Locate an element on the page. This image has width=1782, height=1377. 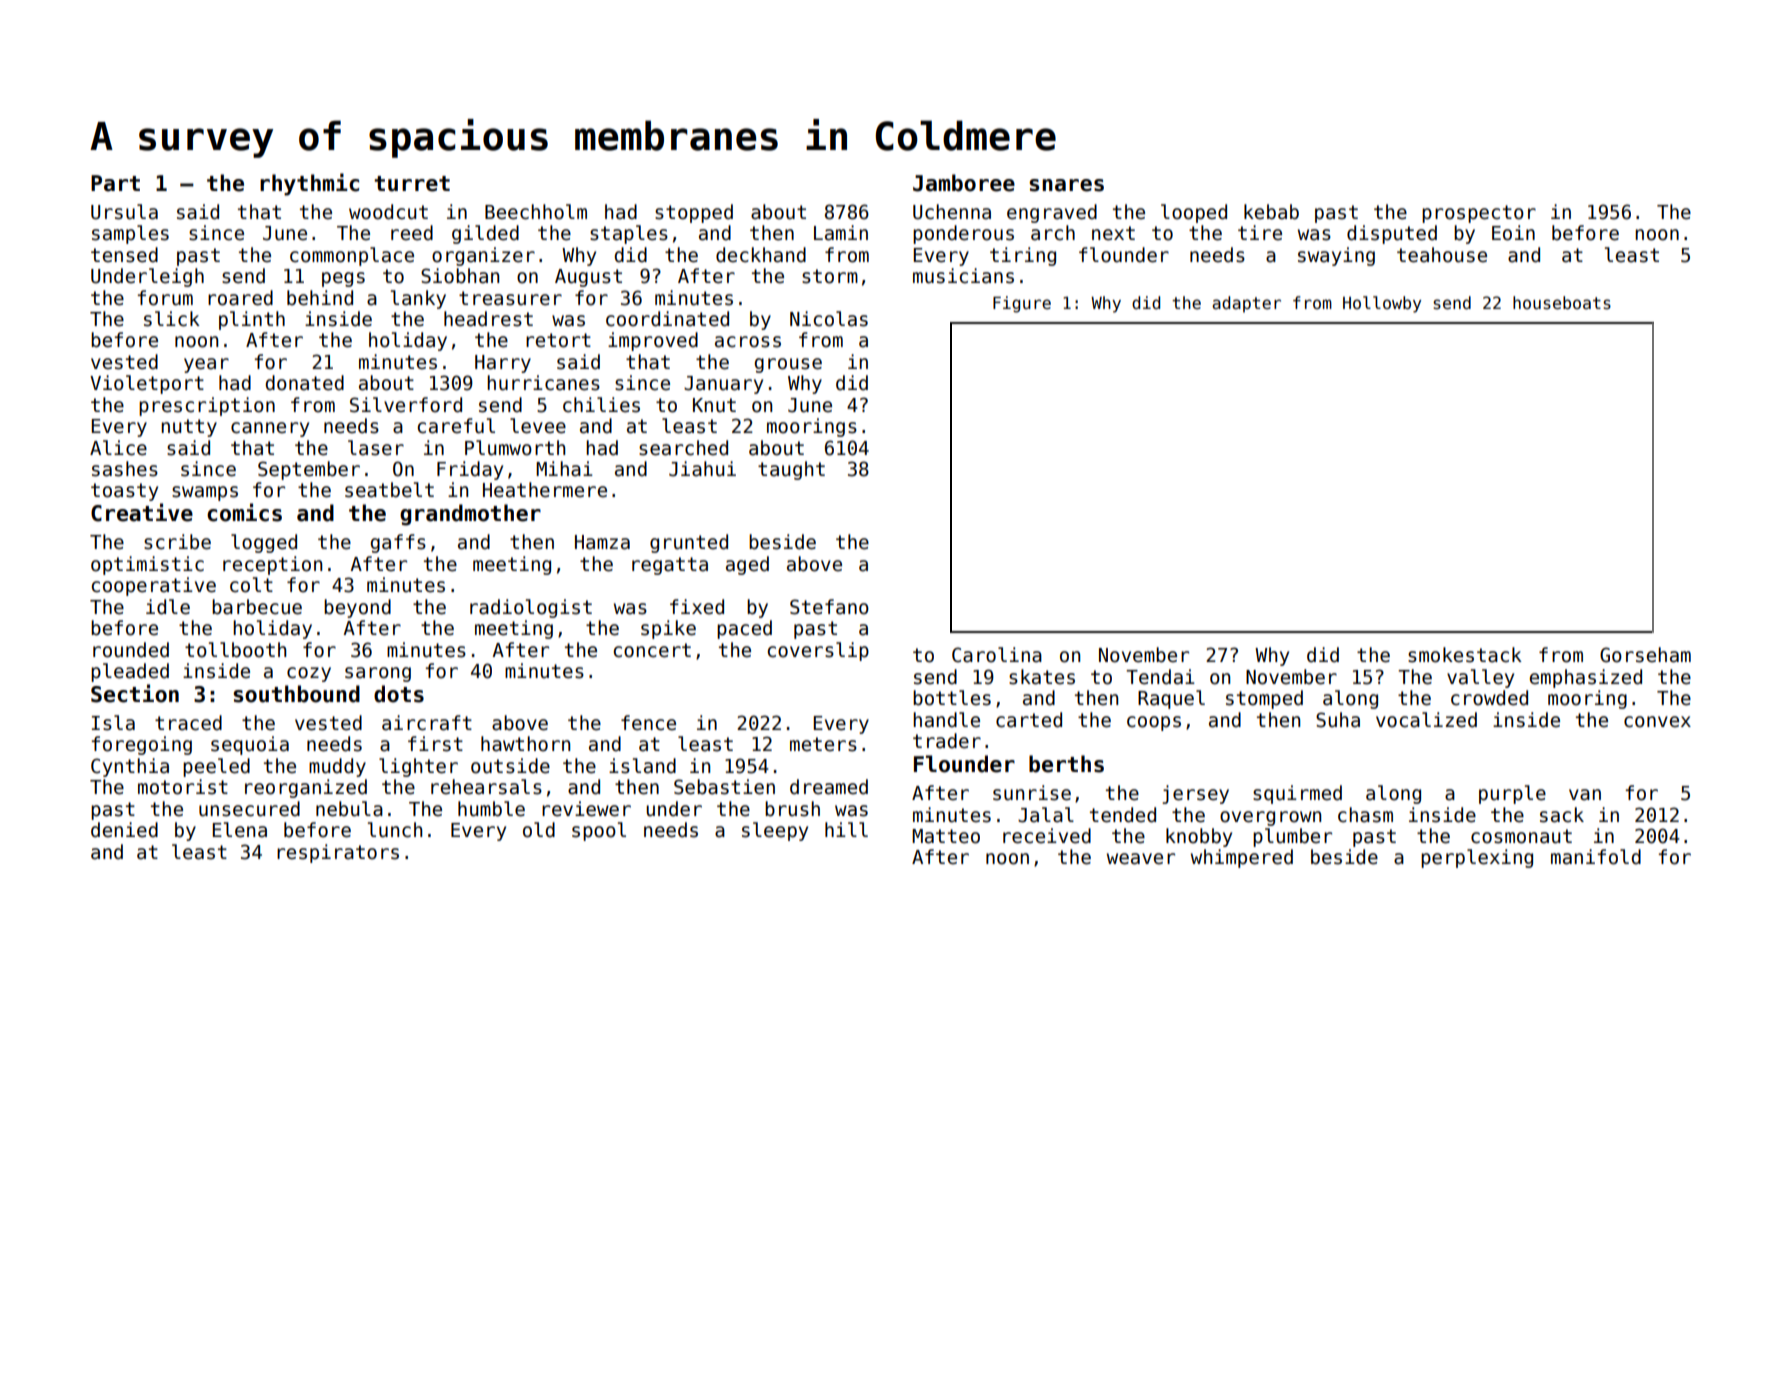
taught is located at coordinates (791, 470).
